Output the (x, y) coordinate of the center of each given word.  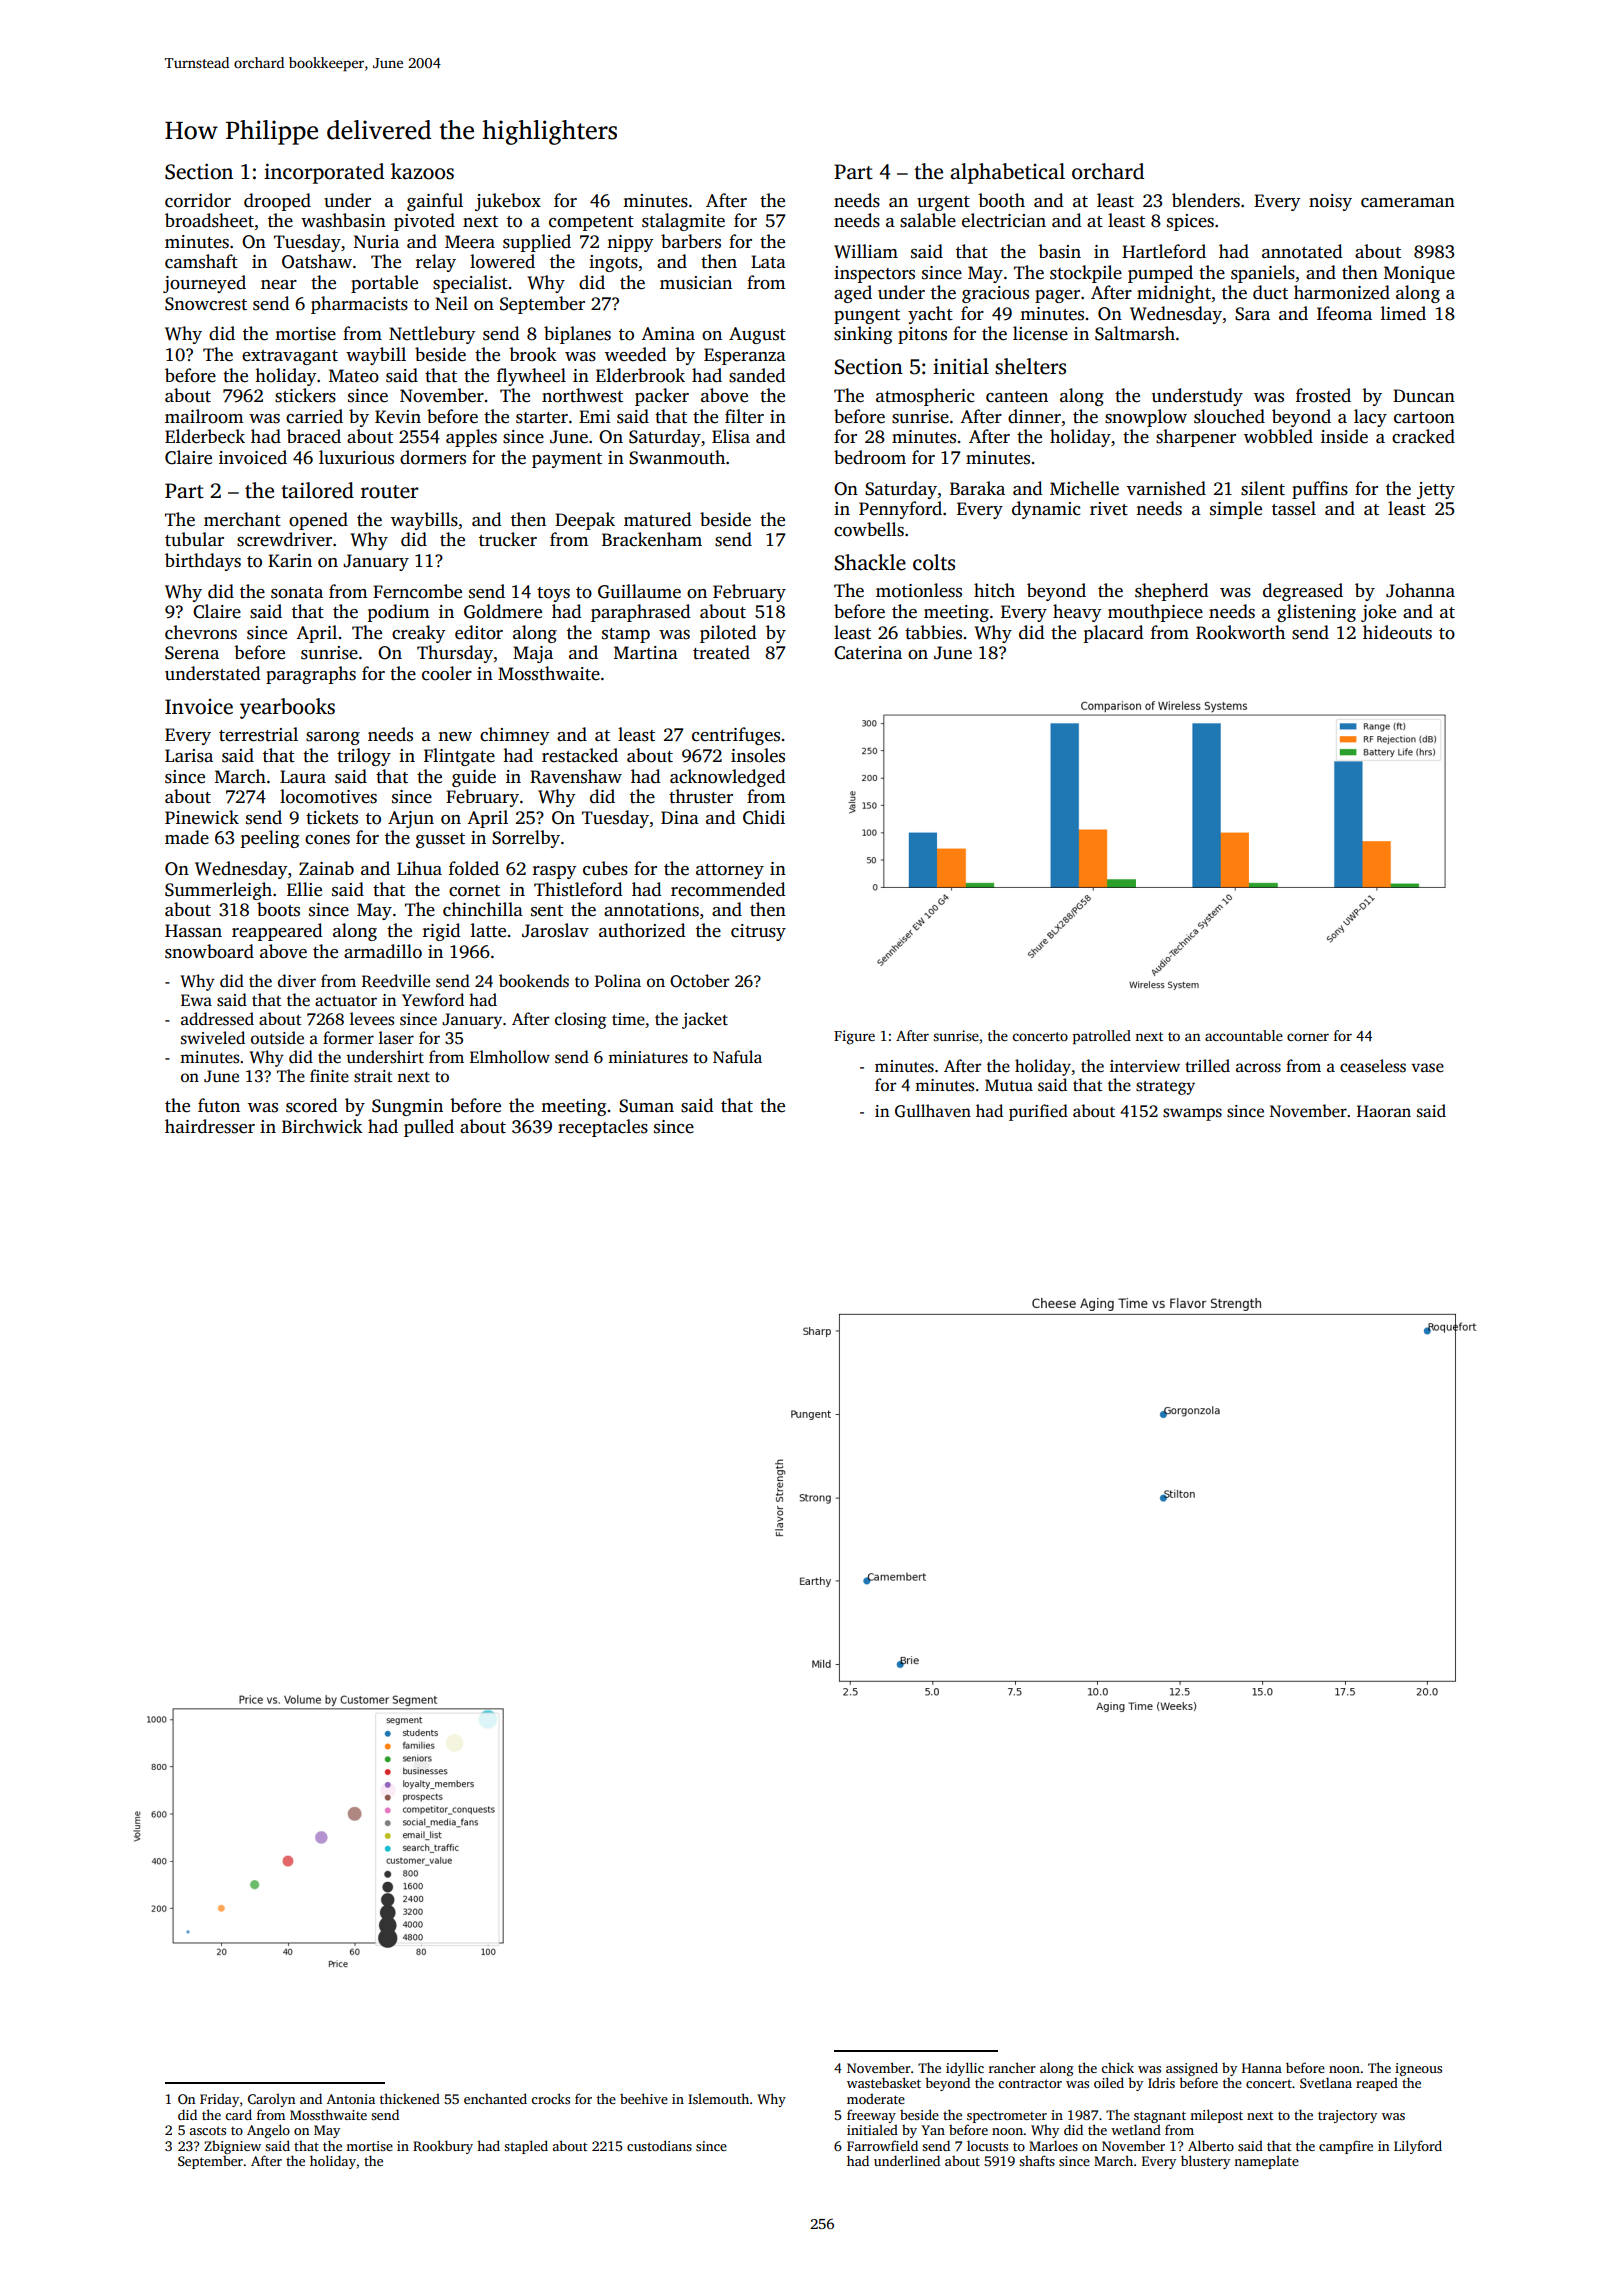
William (866, 251)
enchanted (495, 2098)
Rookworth (1240, 632)
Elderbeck (205, 436)
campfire (1346, 2147)
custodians (659, 2145)
